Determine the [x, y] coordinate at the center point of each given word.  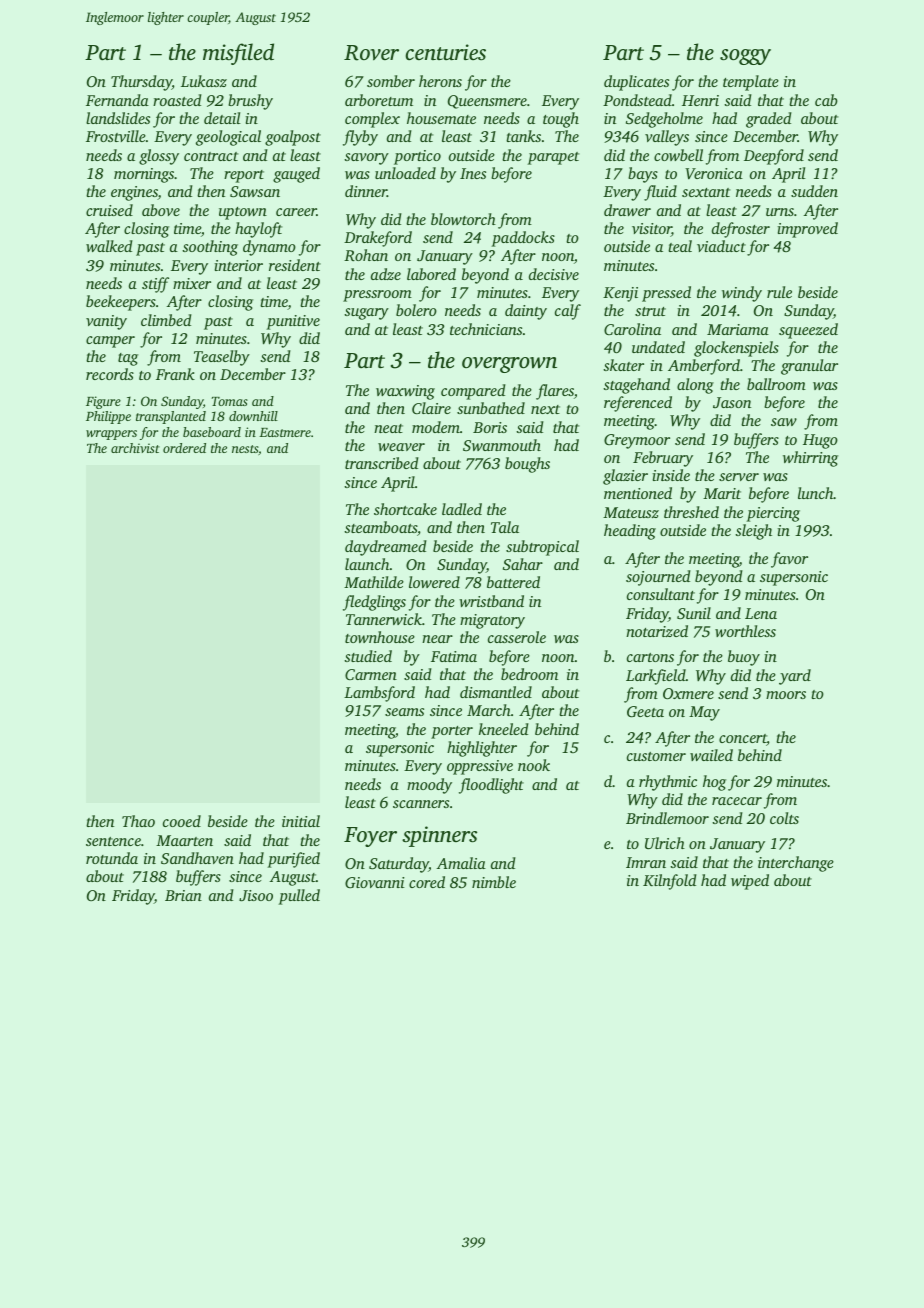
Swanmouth [502, 445]
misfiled [238, 54]
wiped [750, 882]
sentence [113, 841]
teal [680, 246]
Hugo [820, 441]
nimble [494, 882]
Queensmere [487, 102]
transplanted [171, 417]
